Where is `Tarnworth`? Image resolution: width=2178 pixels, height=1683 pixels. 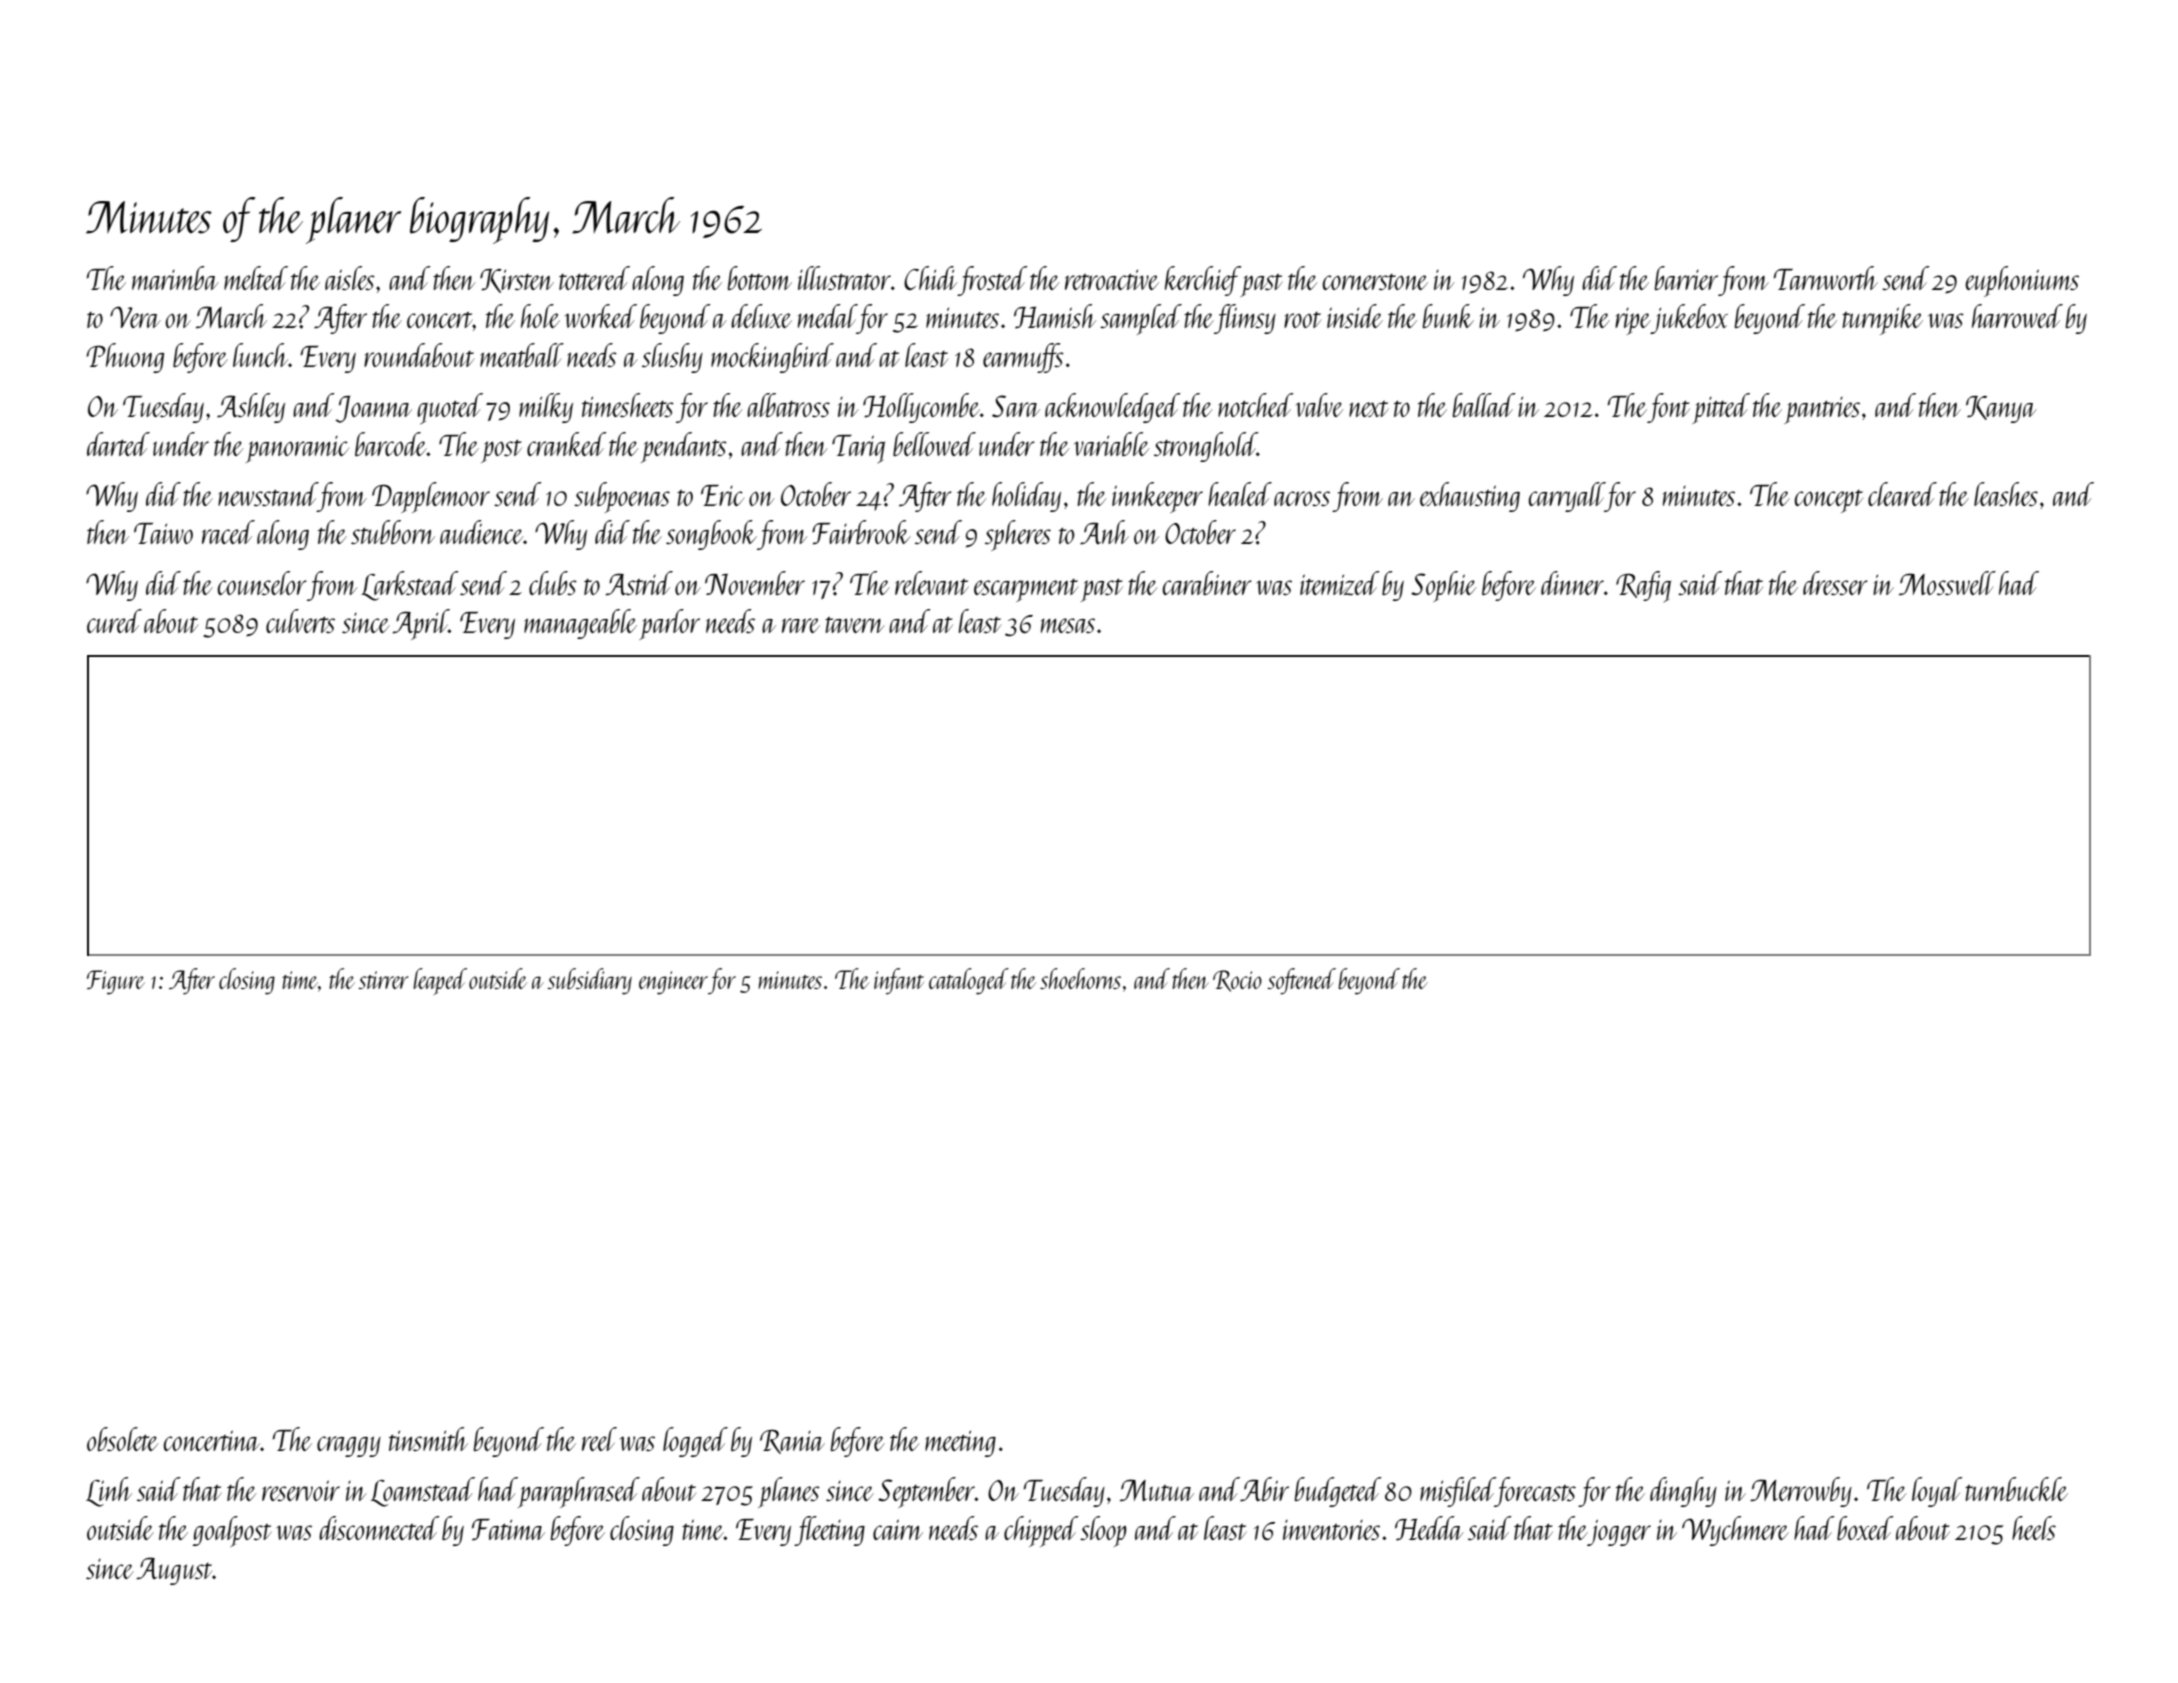
Tarnworth is located at coordinates (1826, 278).
